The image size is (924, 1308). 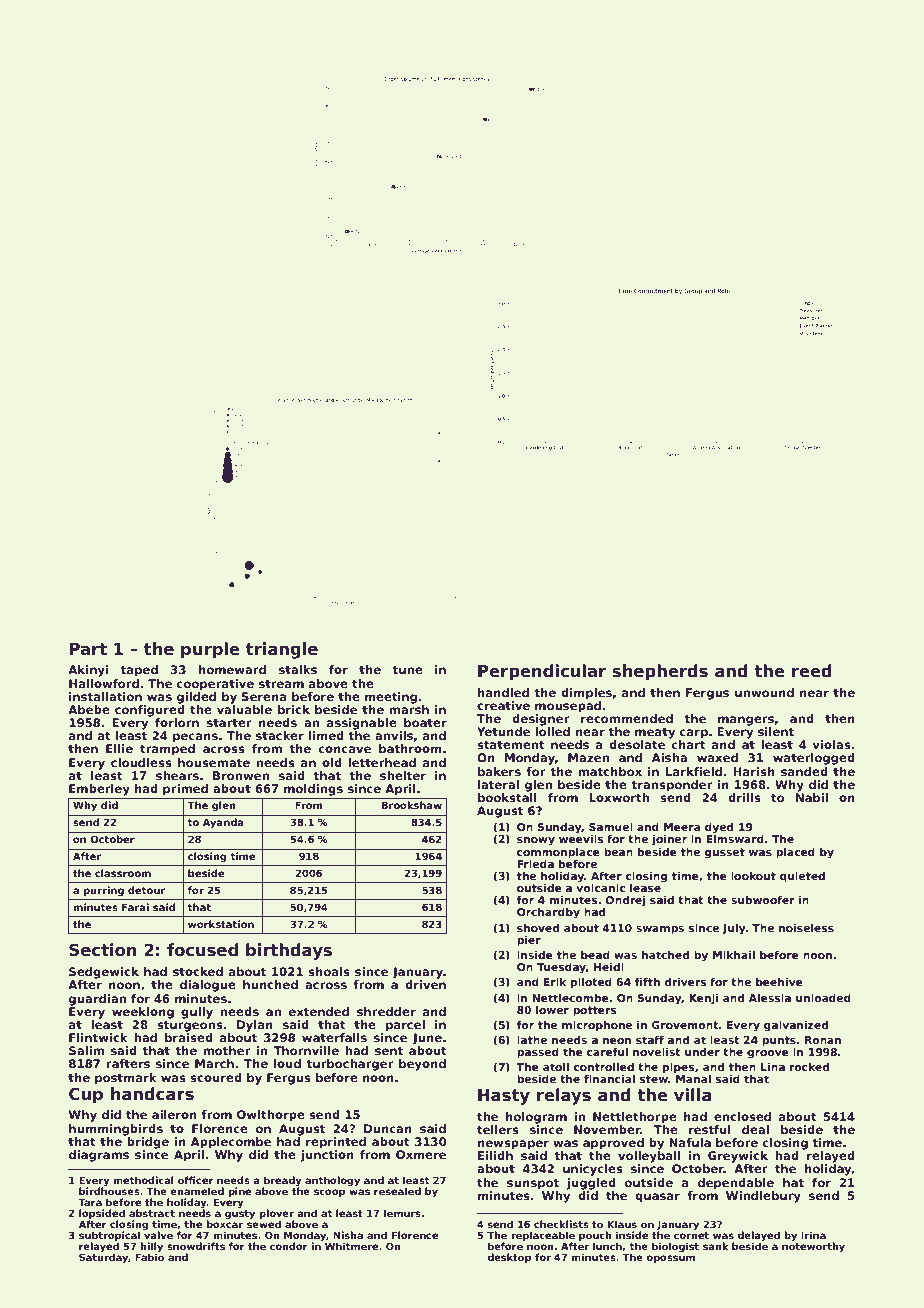 I want to click on Perpendicular, so click(x=542, y=672).
